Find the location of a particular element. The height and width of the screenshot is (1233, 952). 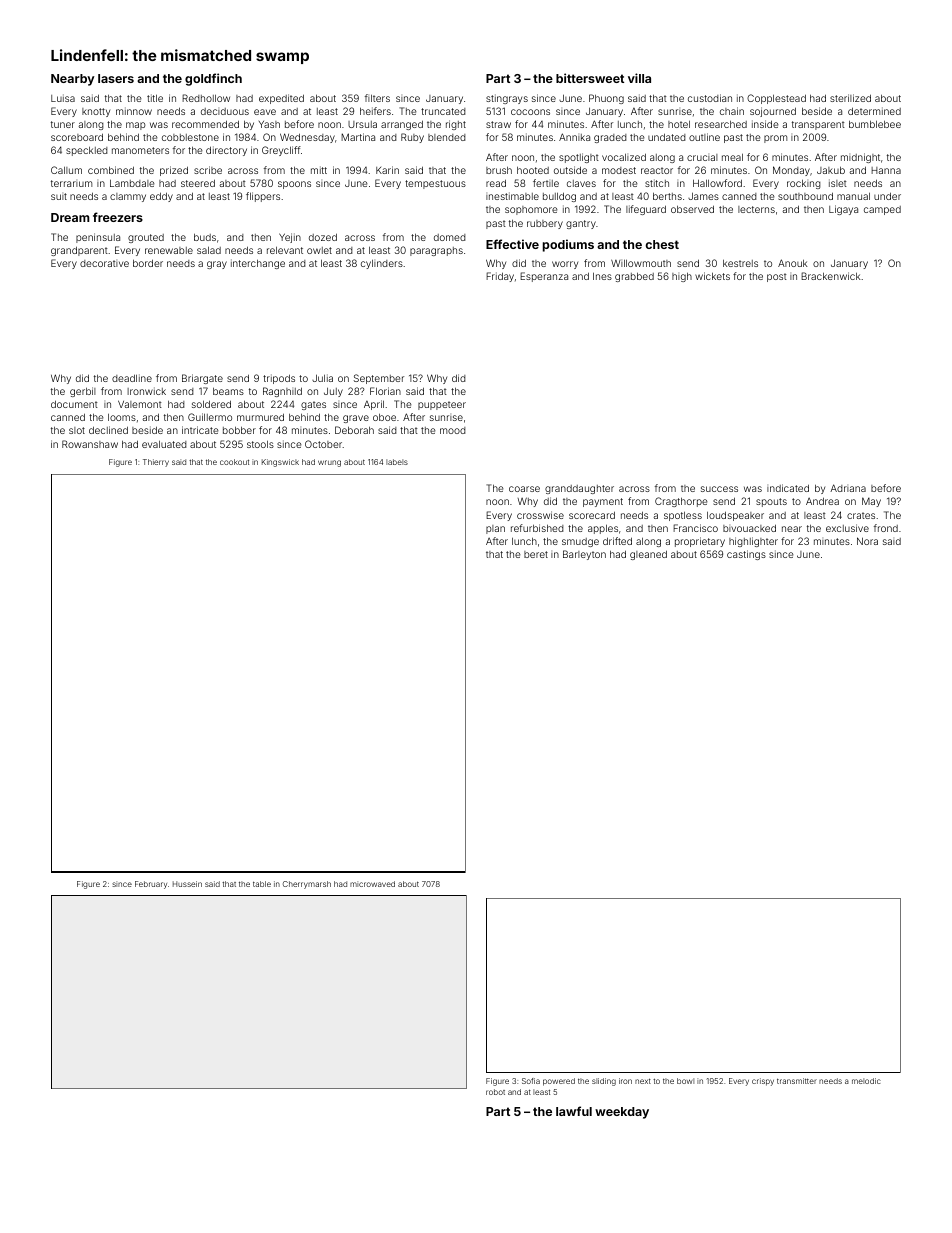

gerbil is located at coordinates (83, 392).
